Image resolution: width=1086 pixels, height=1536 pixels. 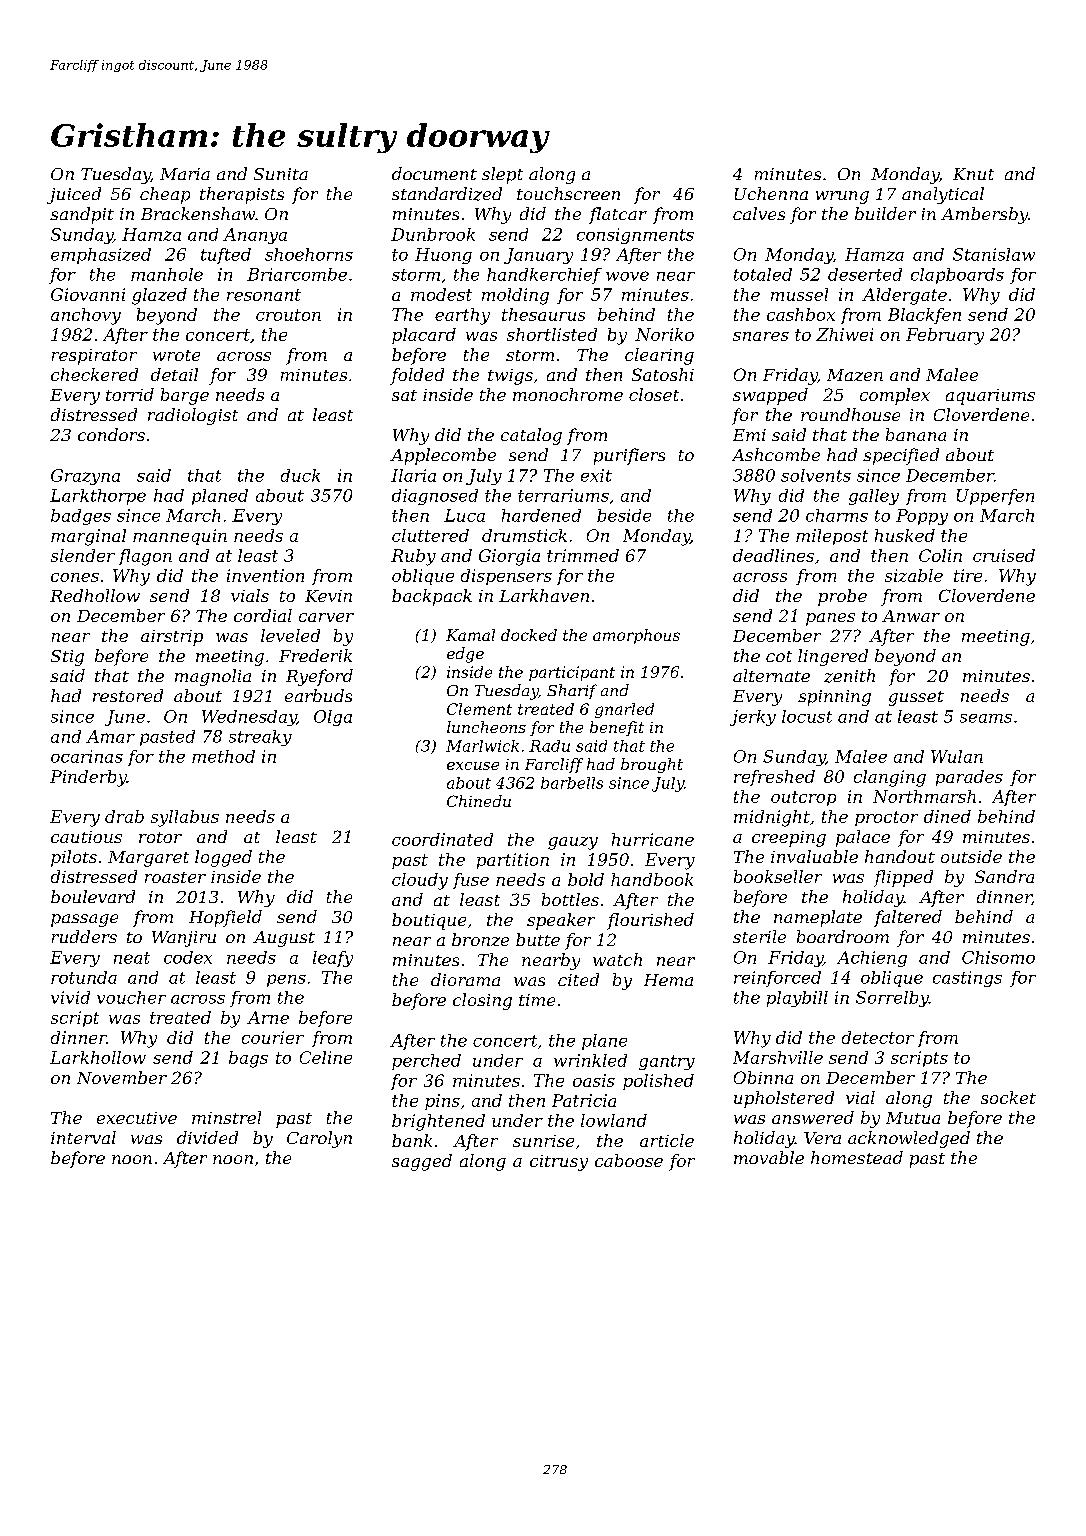 What do you see at coordinates (255, 236) in the screenshot?
I see `Ananya` at bounding box center [255, 236].
